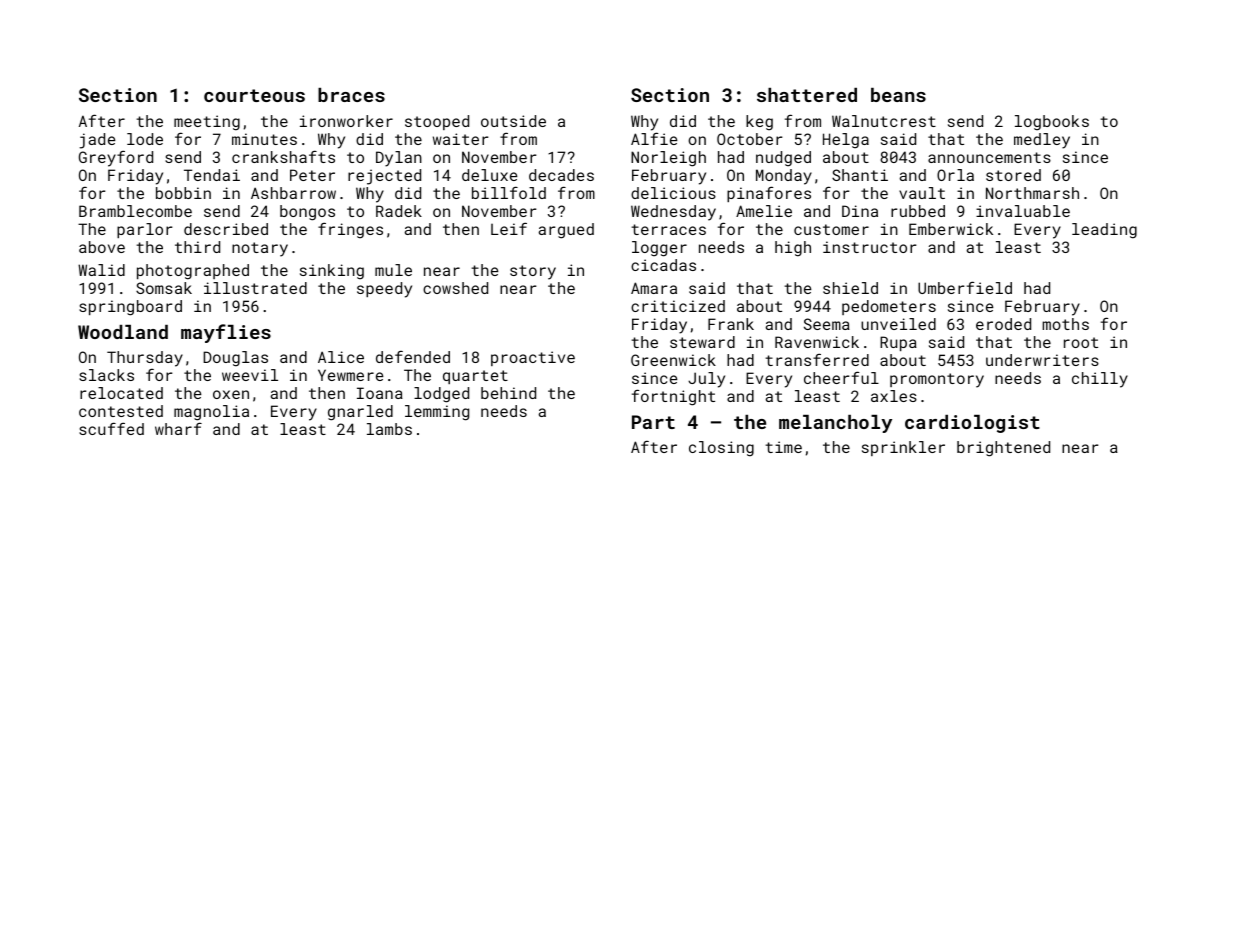 The image size is (1233, 952). Describe the element at coordinates (254, 95) in the screenshot. I see `courteous` at that location.
